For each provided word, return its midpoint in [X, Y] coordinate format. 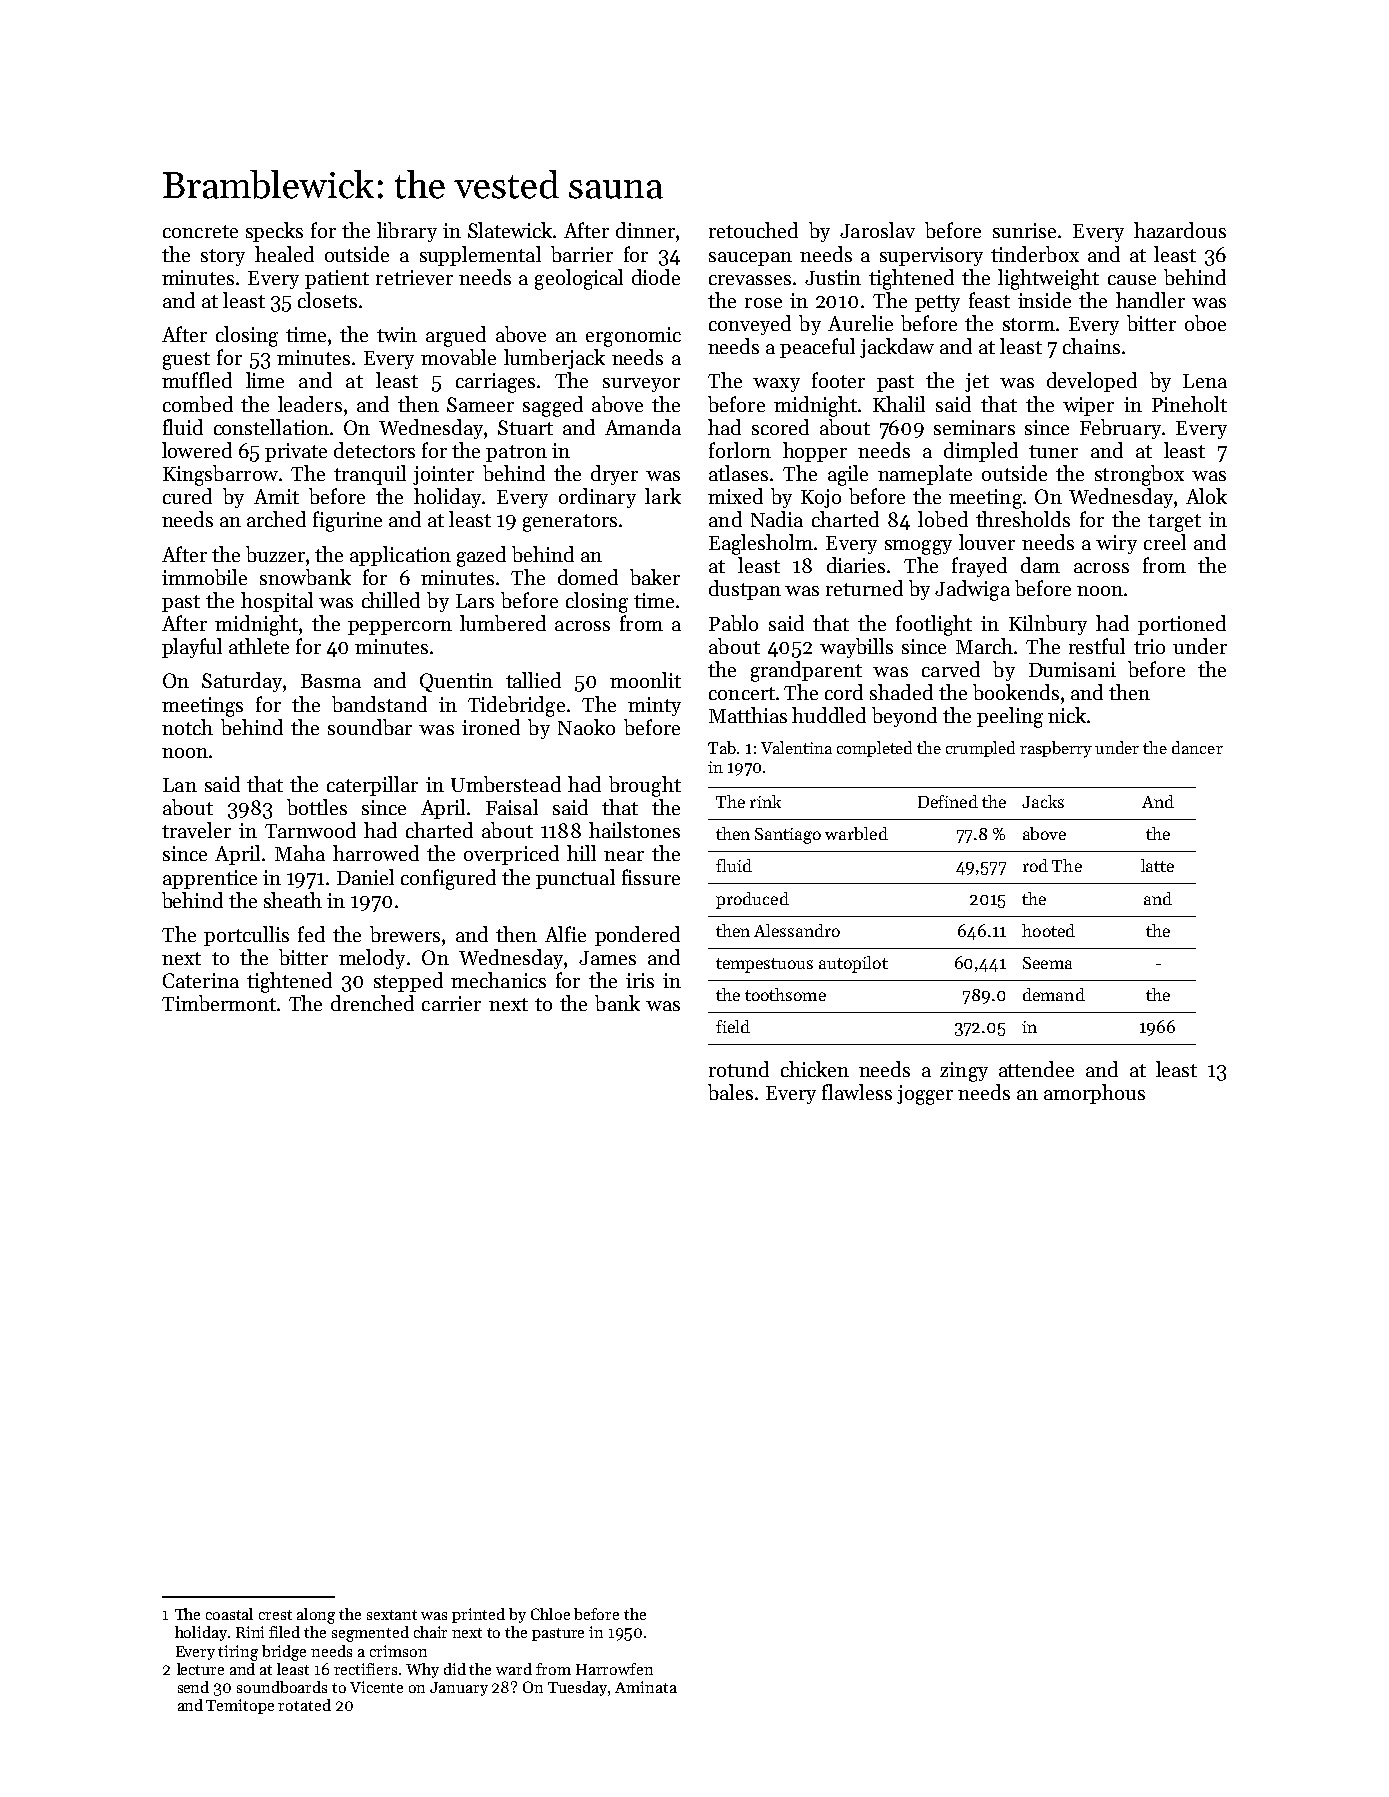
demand [1054, 994]
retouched [753, 230]
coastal [229, 1614]
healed [284, 254]
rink [765, 801]
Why [422, 1670]
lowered [197, 450]
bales [730, 1092]
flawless [857, 1092]
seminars [974, 427]
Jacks [1043, 801]
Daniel [365, 877]
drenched [372, 1003]
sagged [553, 406]
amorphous [1094, 1094]
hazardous [1180, 230]
